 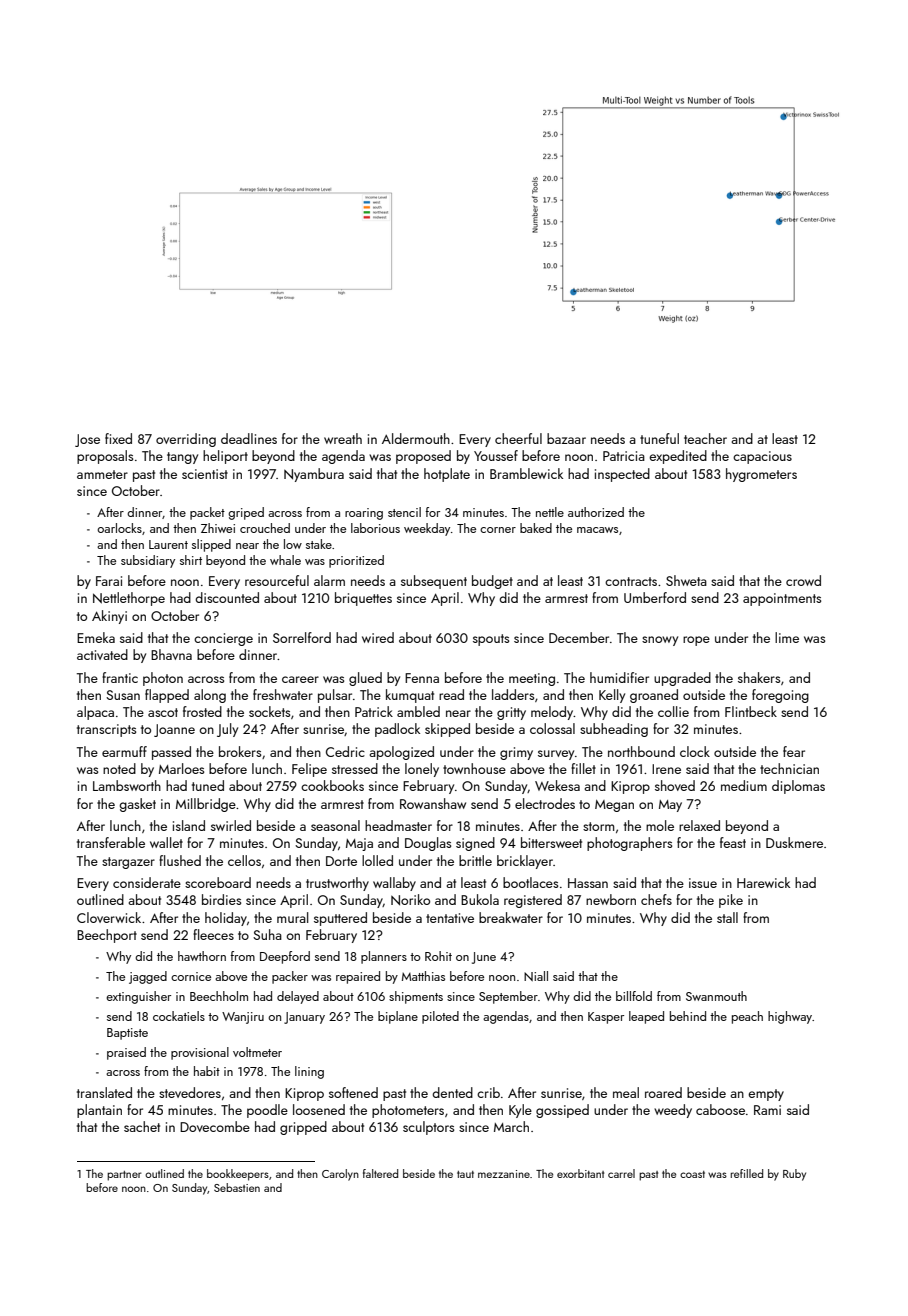 I want to click on oarlocks, so click(x=119, y=528).
